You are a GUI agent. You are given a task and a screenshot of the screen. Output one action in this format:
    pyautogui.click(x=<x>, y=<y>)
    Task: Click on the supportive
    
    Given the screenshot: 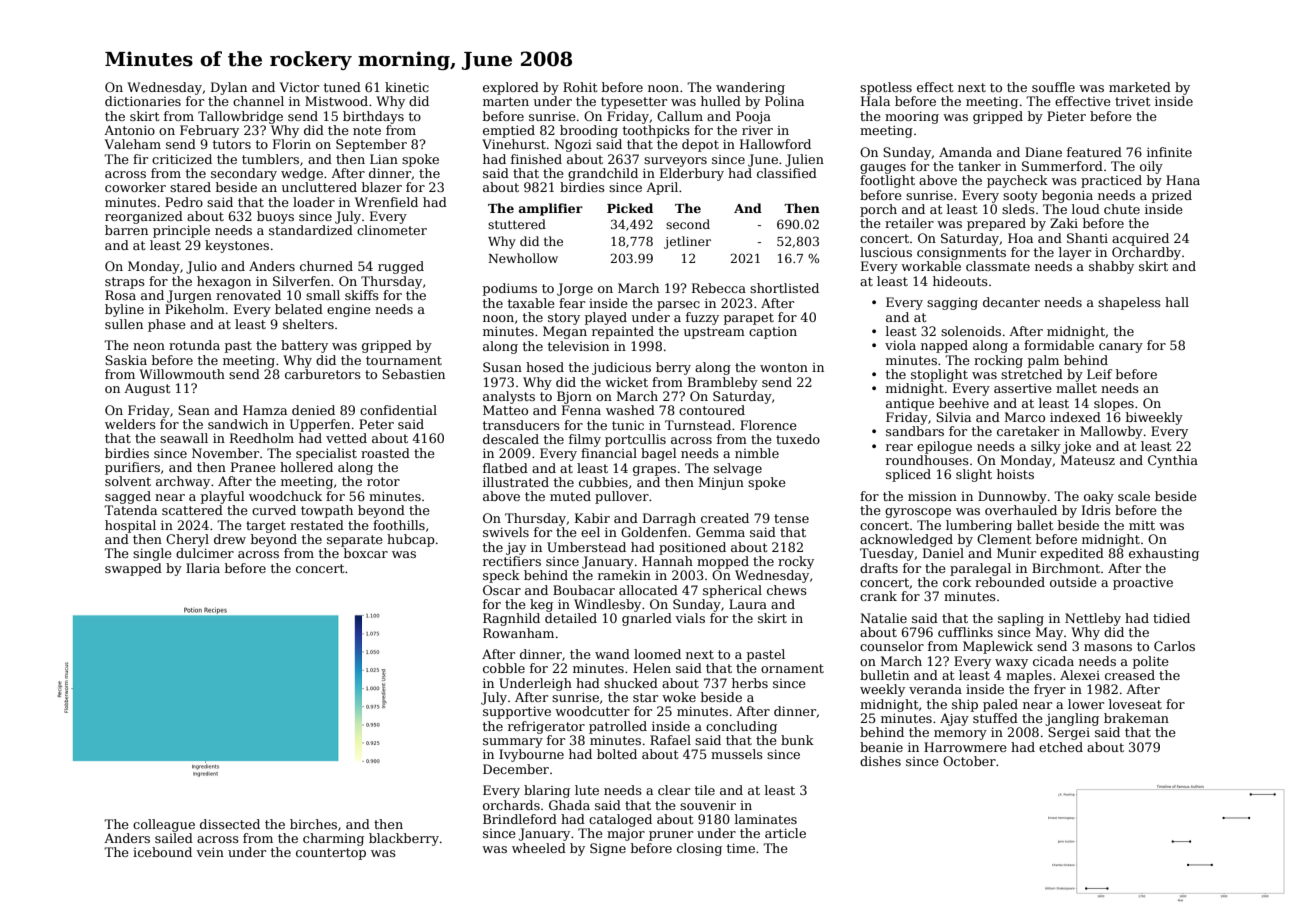 What is the action you would take?
    pyautogui.click(x=517, y=712)
